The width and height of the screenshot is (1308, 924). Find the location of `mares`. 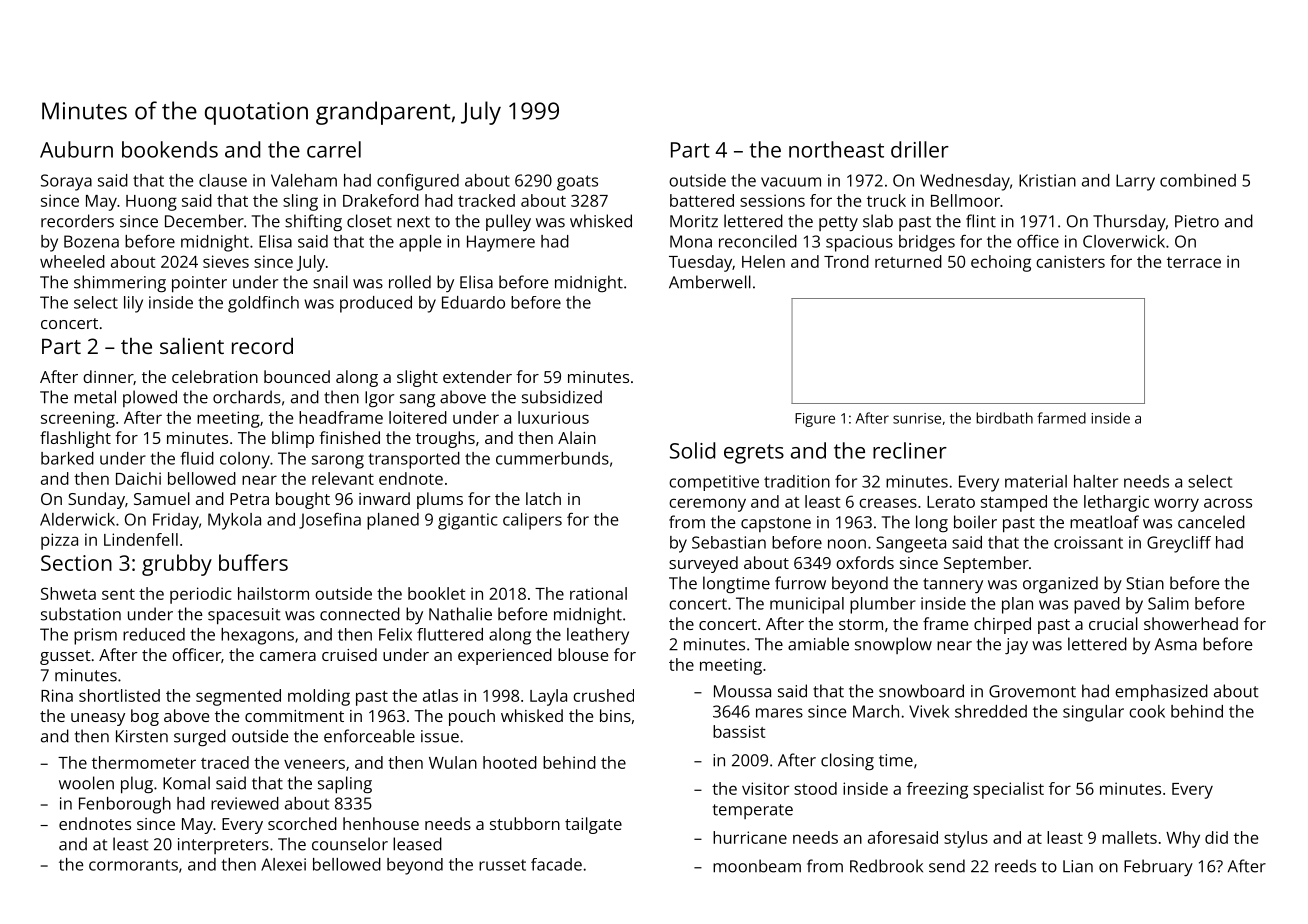

mares is located at coordinates (779, 713).
